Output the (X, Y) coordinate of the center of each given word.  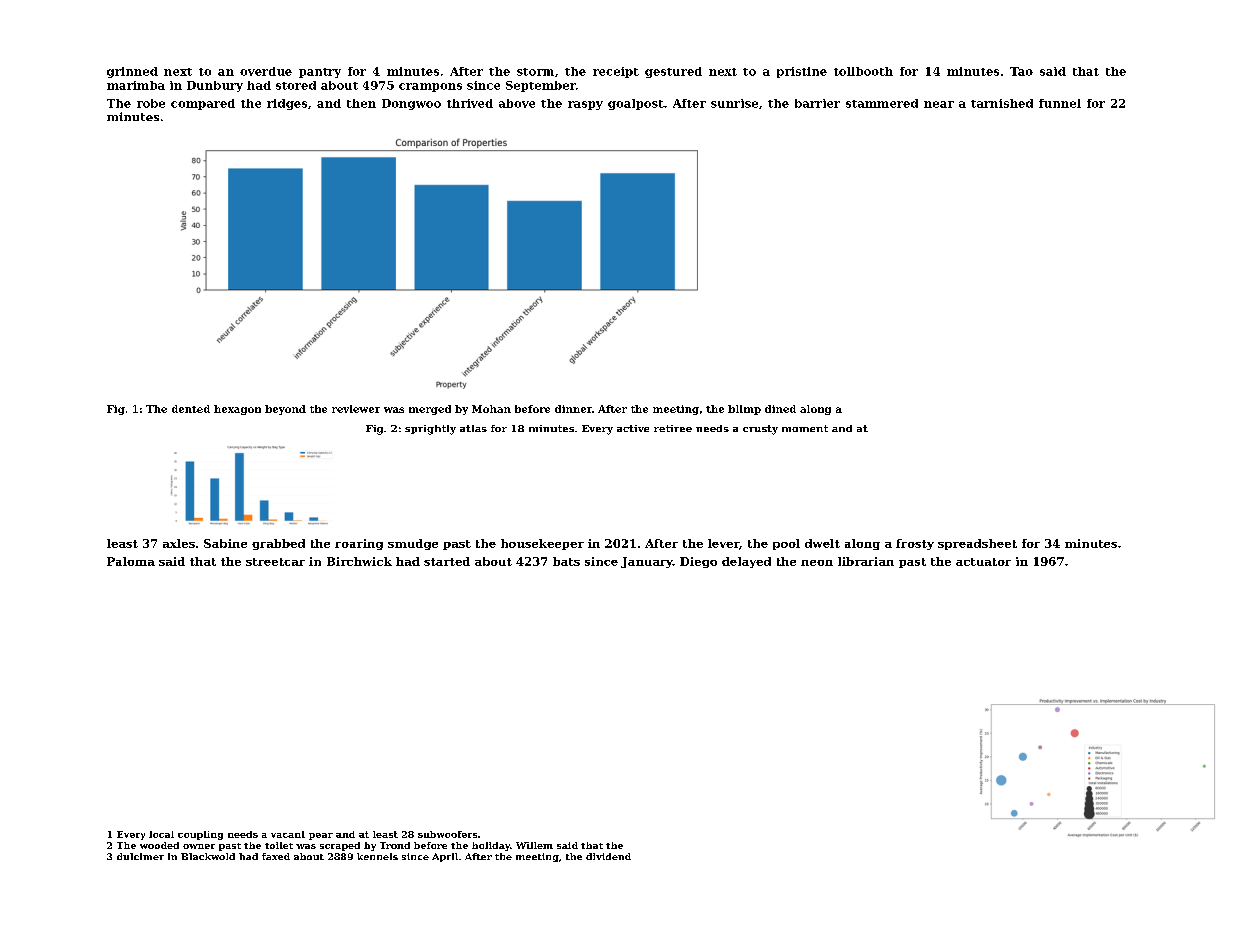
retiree (673, 428)
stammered (882, 103)
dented (191, 409)
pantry (320, 73)
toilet (279, 845)
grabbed (278, 544)
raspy (585, 105)
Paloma (131, 561)
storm (535, 72)
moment (805, 428)
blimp (744, 410)
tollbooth (863, 71)
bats (566, 561)
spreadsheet (977, 544)
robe (151, 103)
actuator (983, 562)
